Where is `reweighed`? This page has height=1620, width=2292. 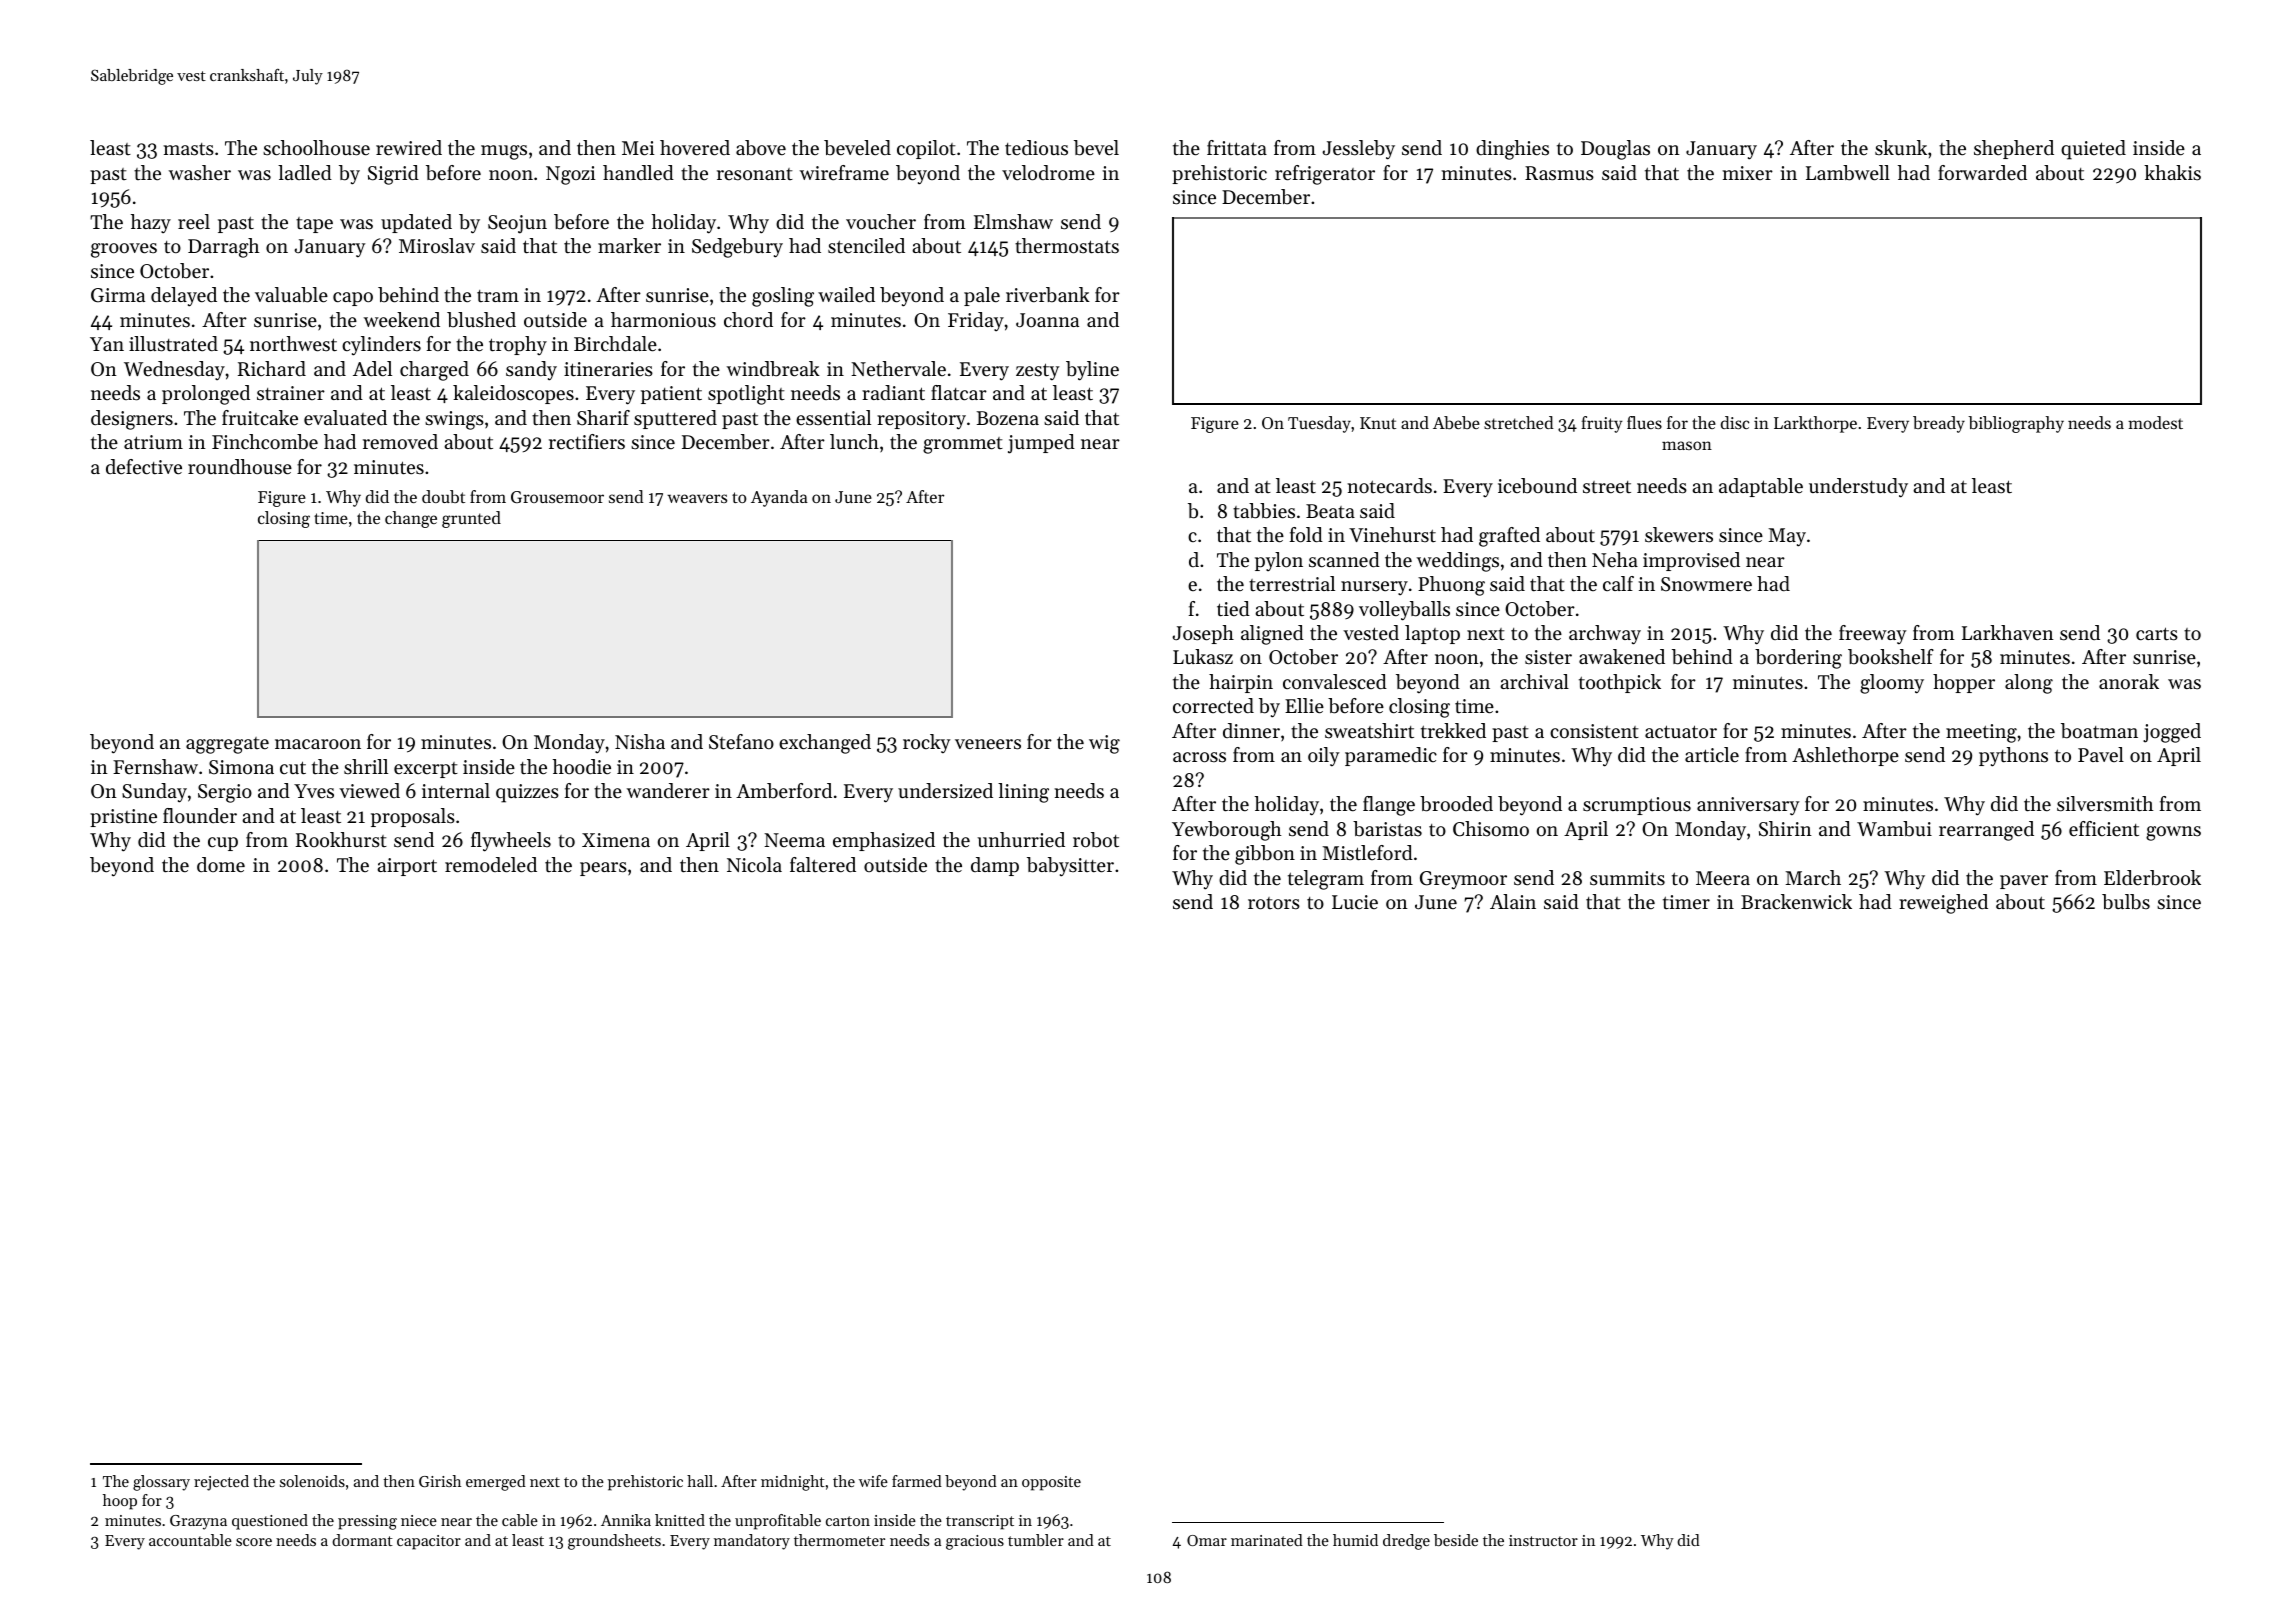
reweighed is located at coordinates (1943, 904).
